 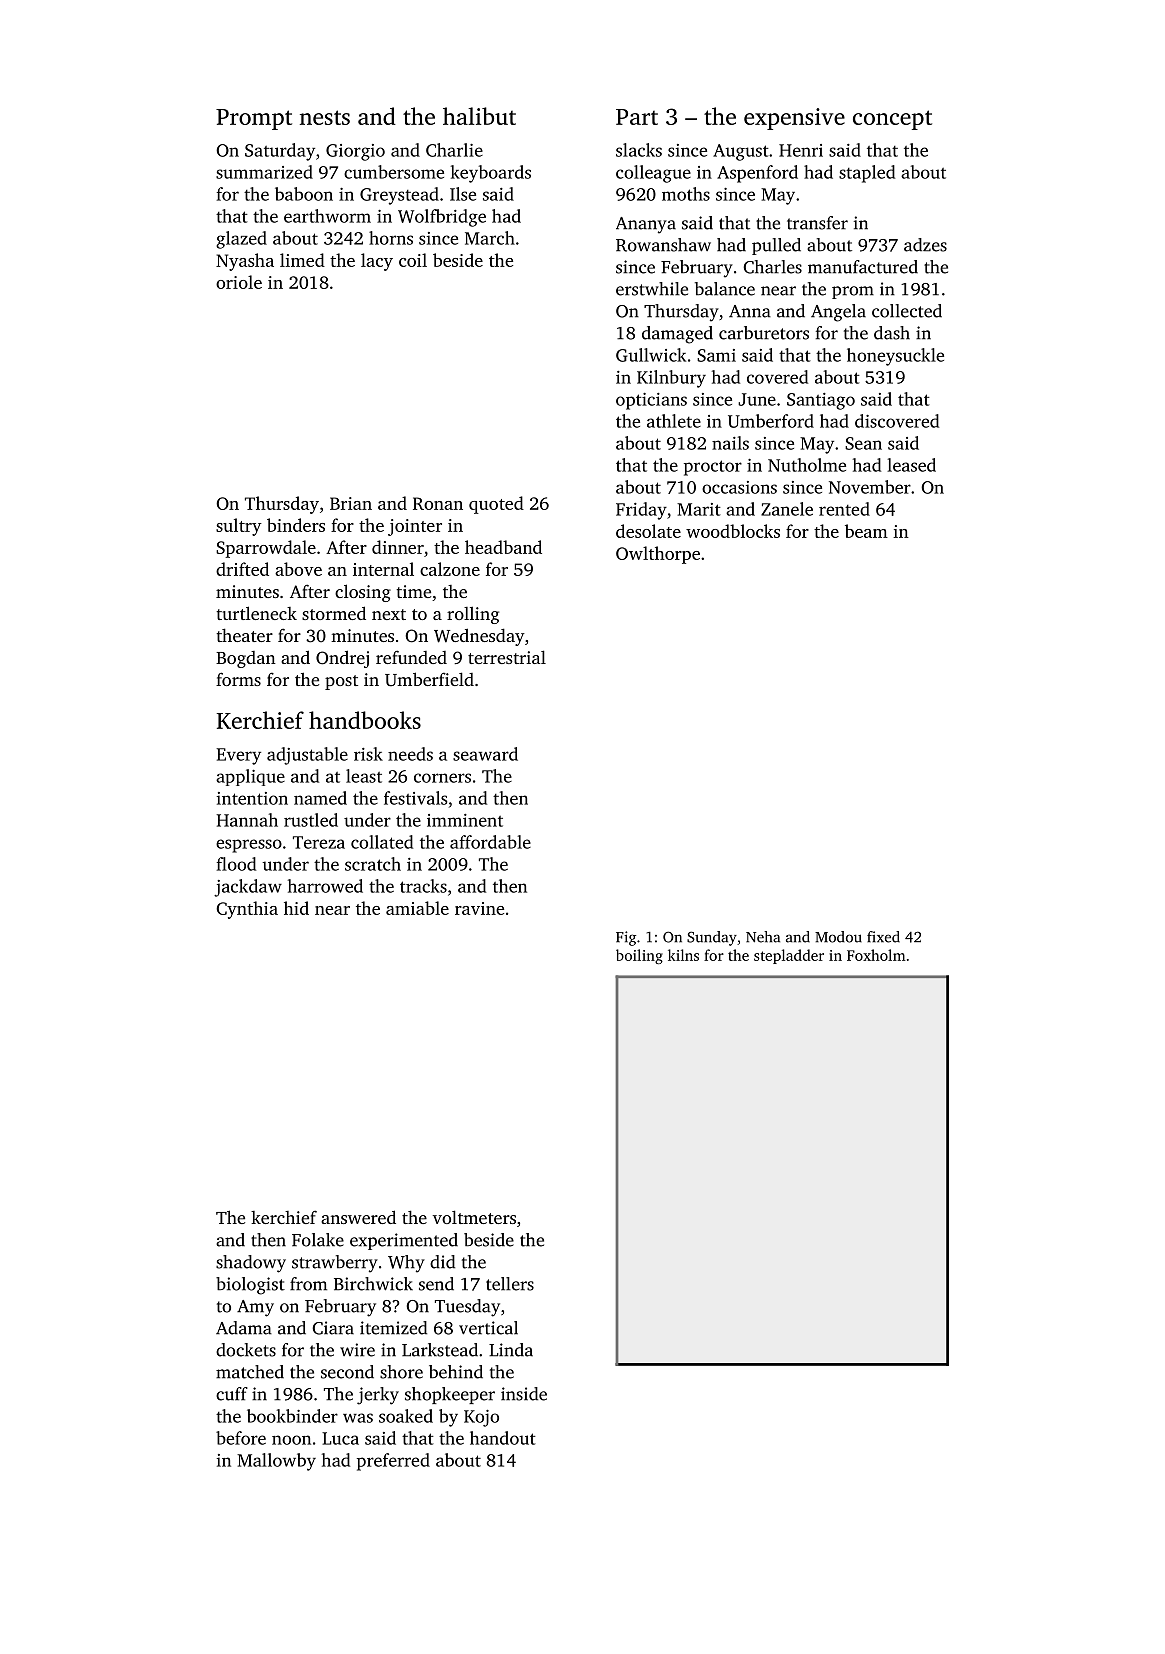 I want to click on inside, so click(x=524, y=1394).
